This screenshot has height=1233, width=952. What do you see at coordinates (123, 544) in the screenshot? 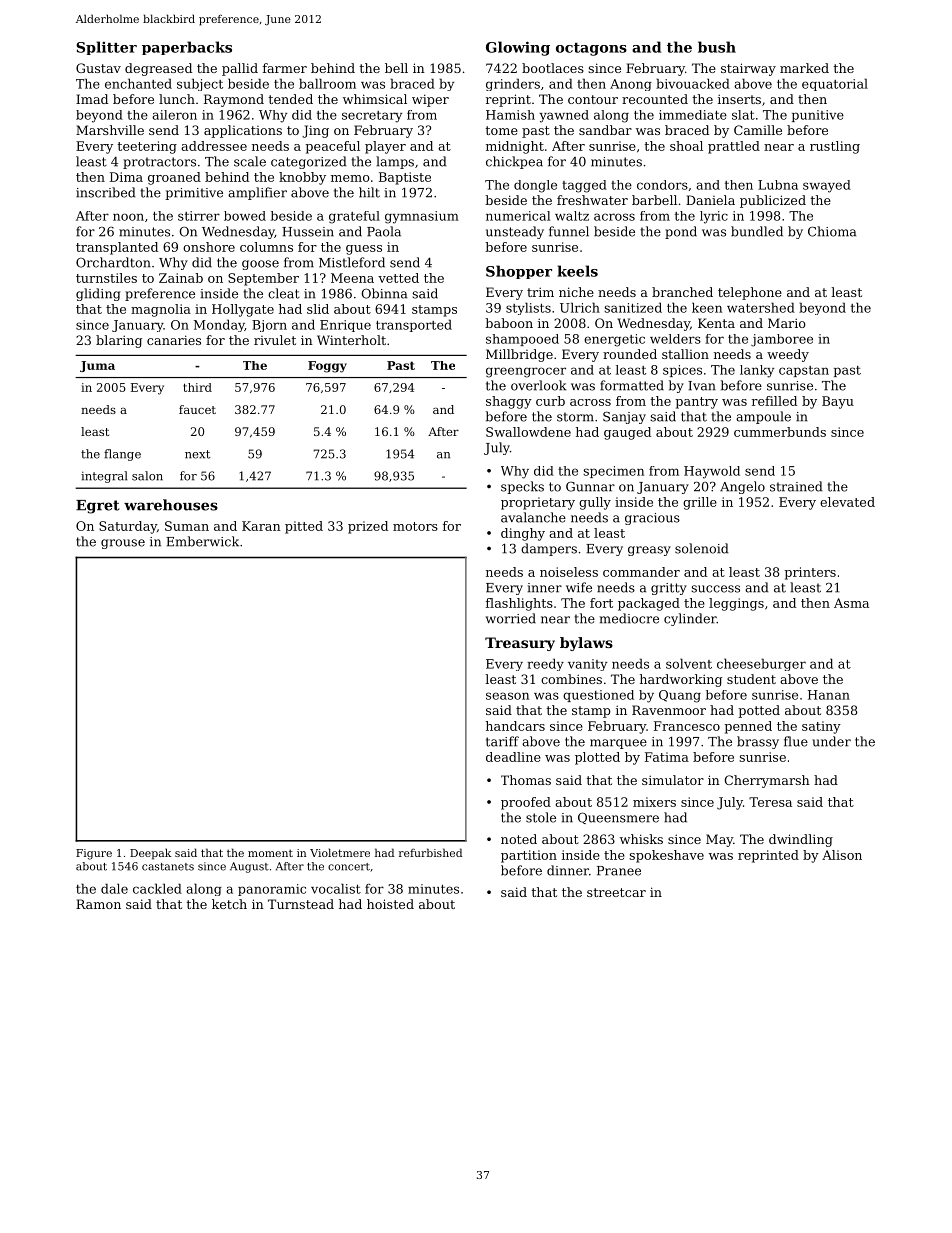
I see `grouse` at bounding box center [123, 544].
